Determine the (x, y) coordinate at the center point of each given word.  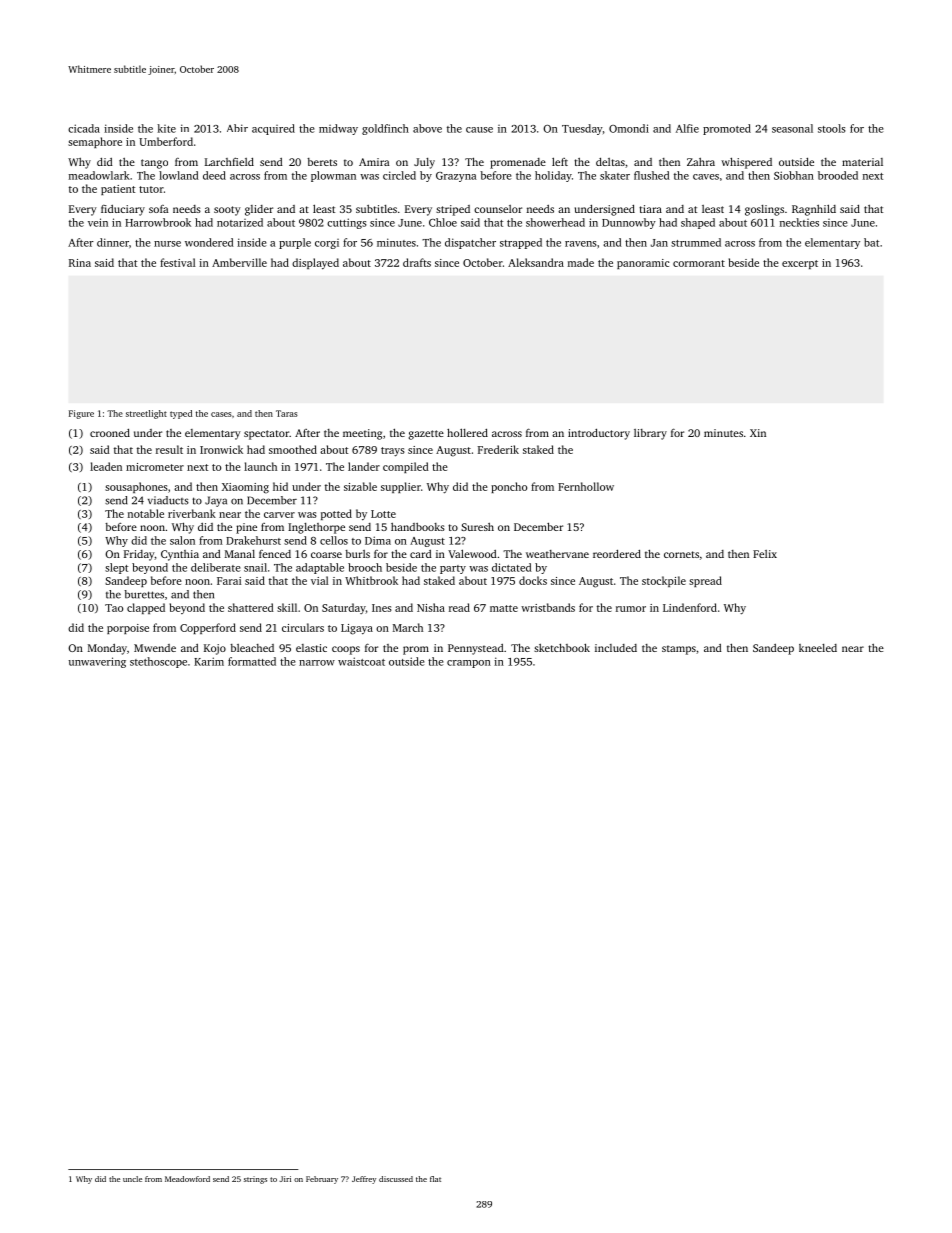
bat (871, 242)
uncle (132, 1179)
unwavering (97, 662)
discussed (396, 1179)
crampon (469, 664)
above (427, 128)
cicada (84, 128)
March (408, 627)
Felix (765, 554)
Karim (209, 661)
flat (435, 1179)
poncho (509, 487)
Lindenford (690, 607)
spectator (266, 435)
